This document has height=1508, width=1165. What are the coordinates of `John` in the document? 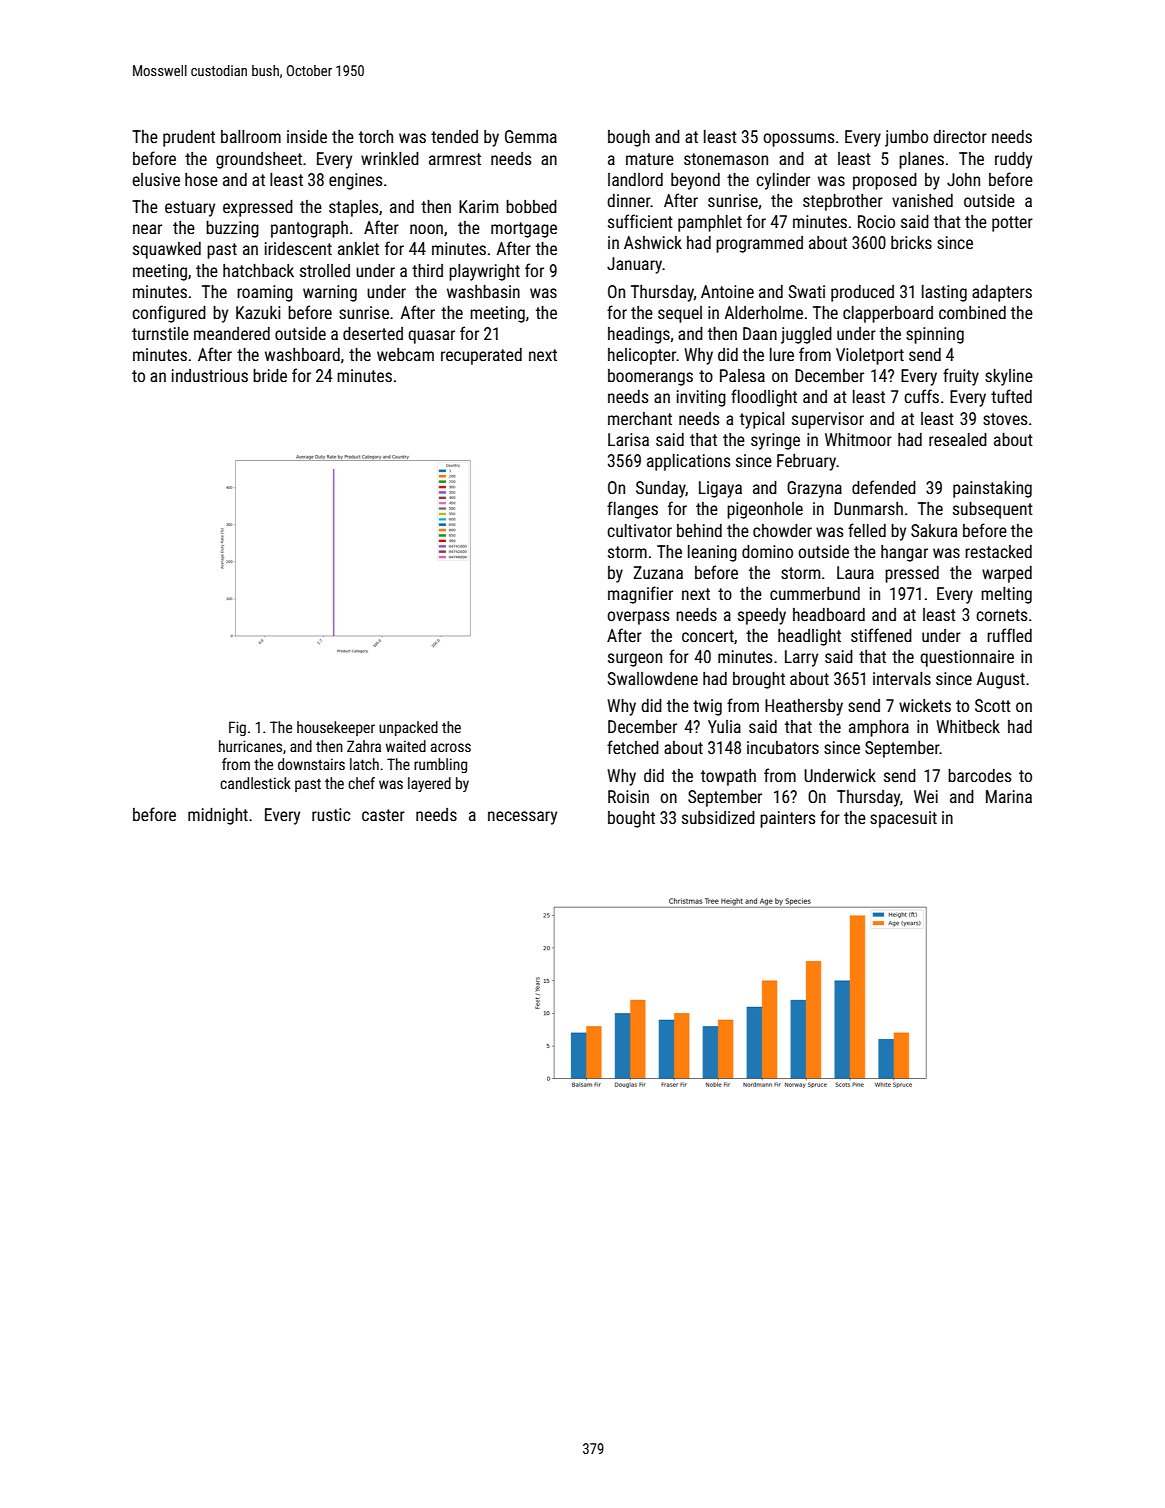 It's located at (963, 179).
